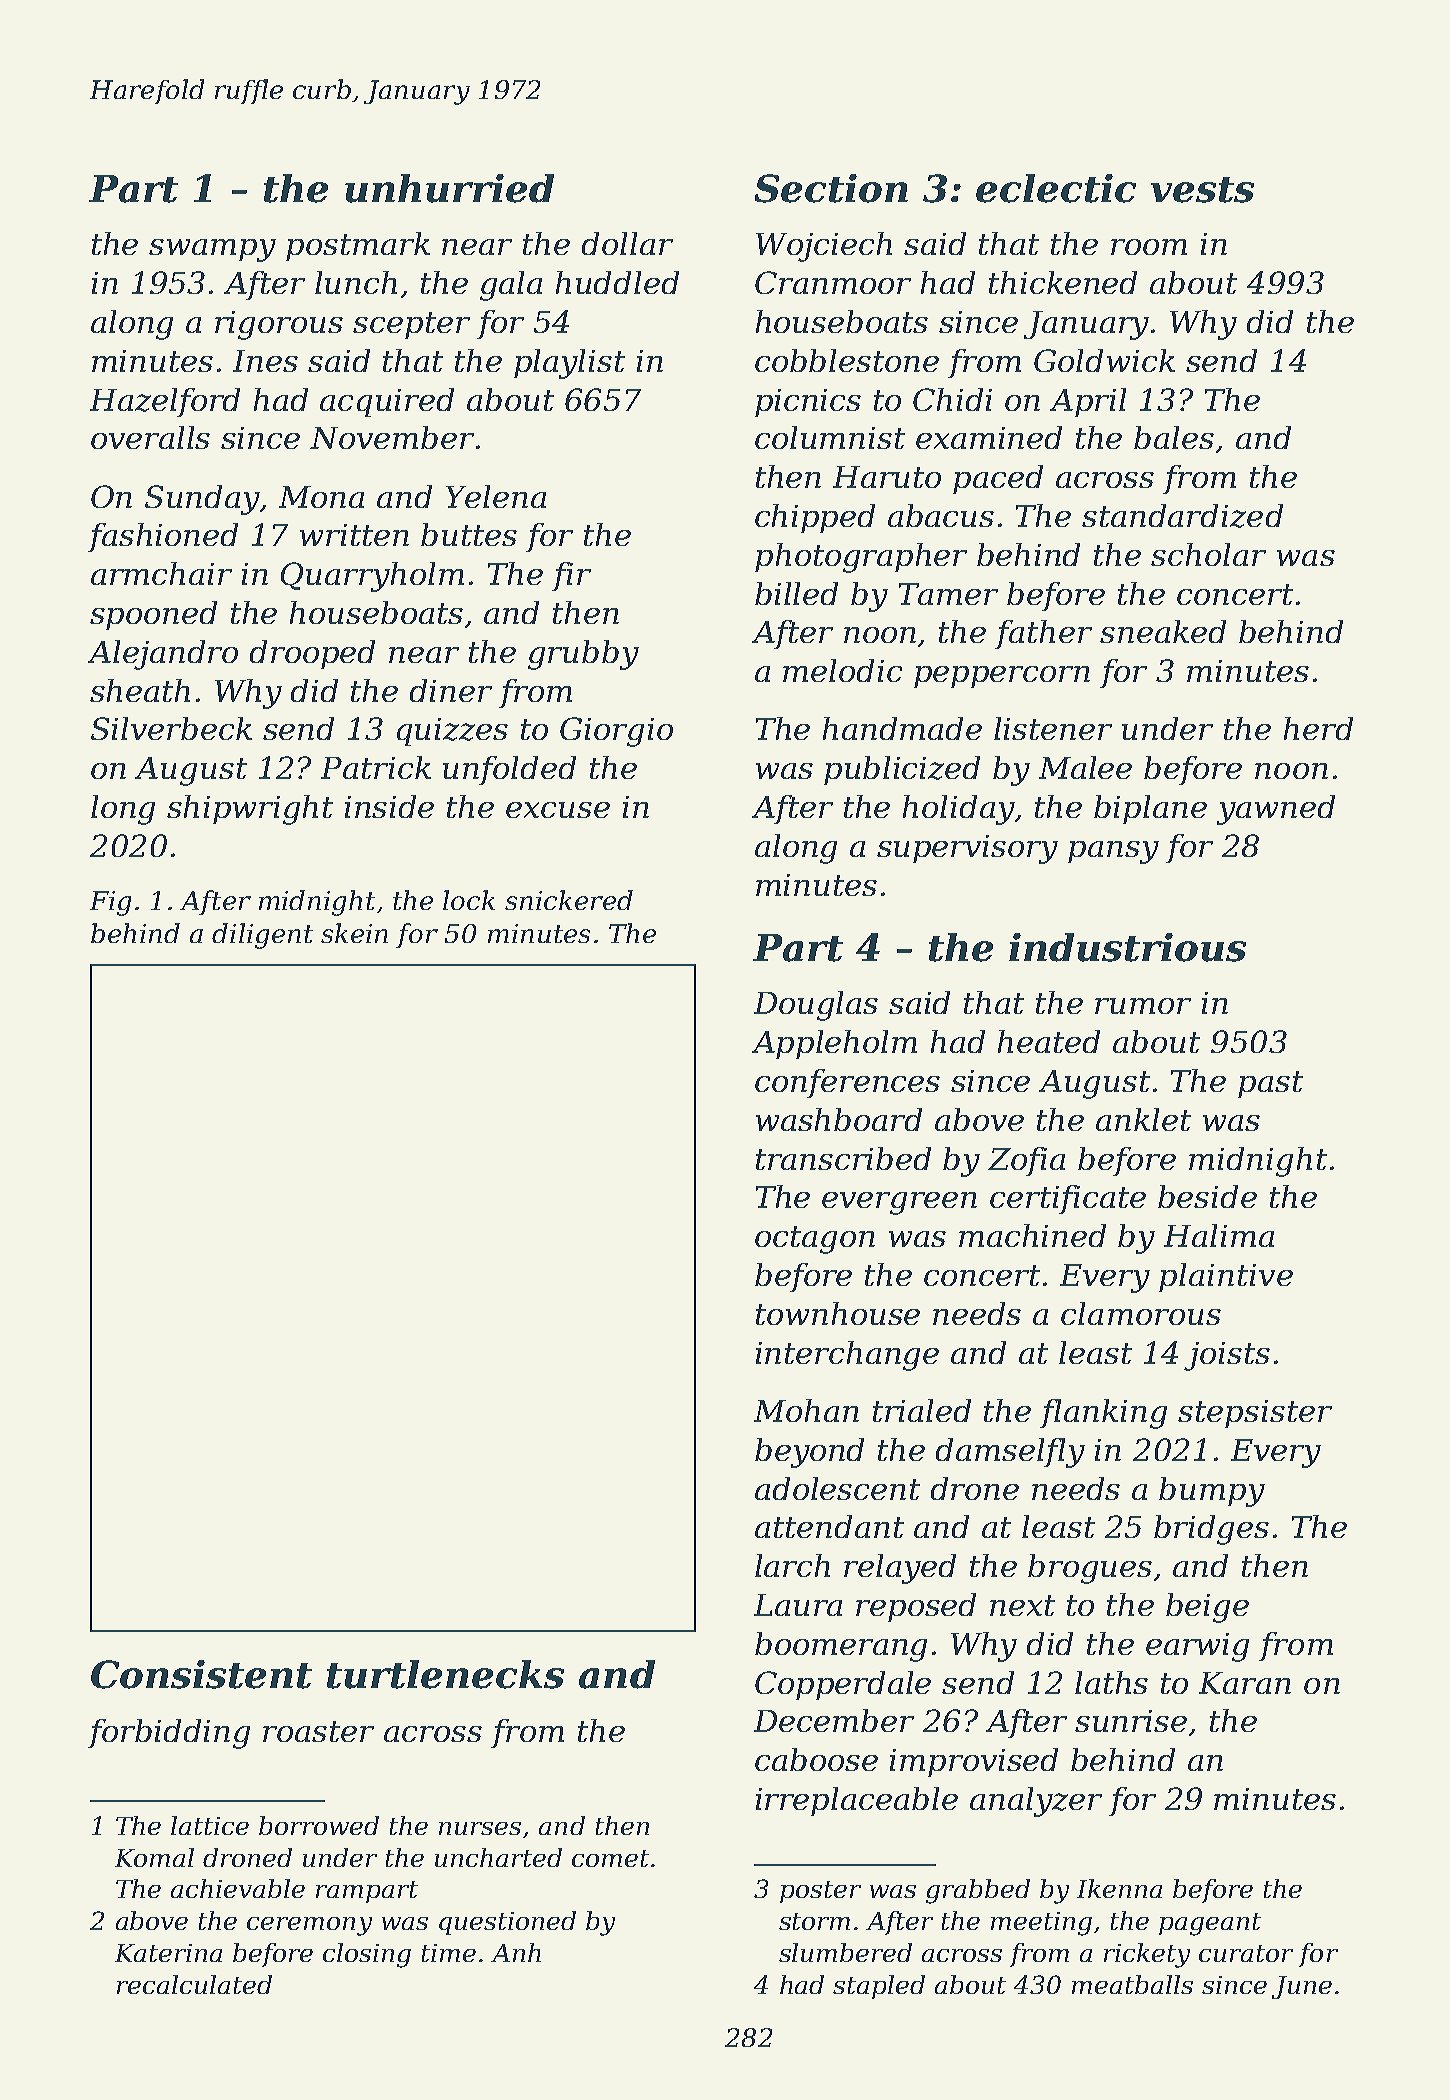 This screenshot has height=2100, width=1450. Describe the element at coordinates (194, 1984) in the screenshot. I see `recalculated` at that location.
